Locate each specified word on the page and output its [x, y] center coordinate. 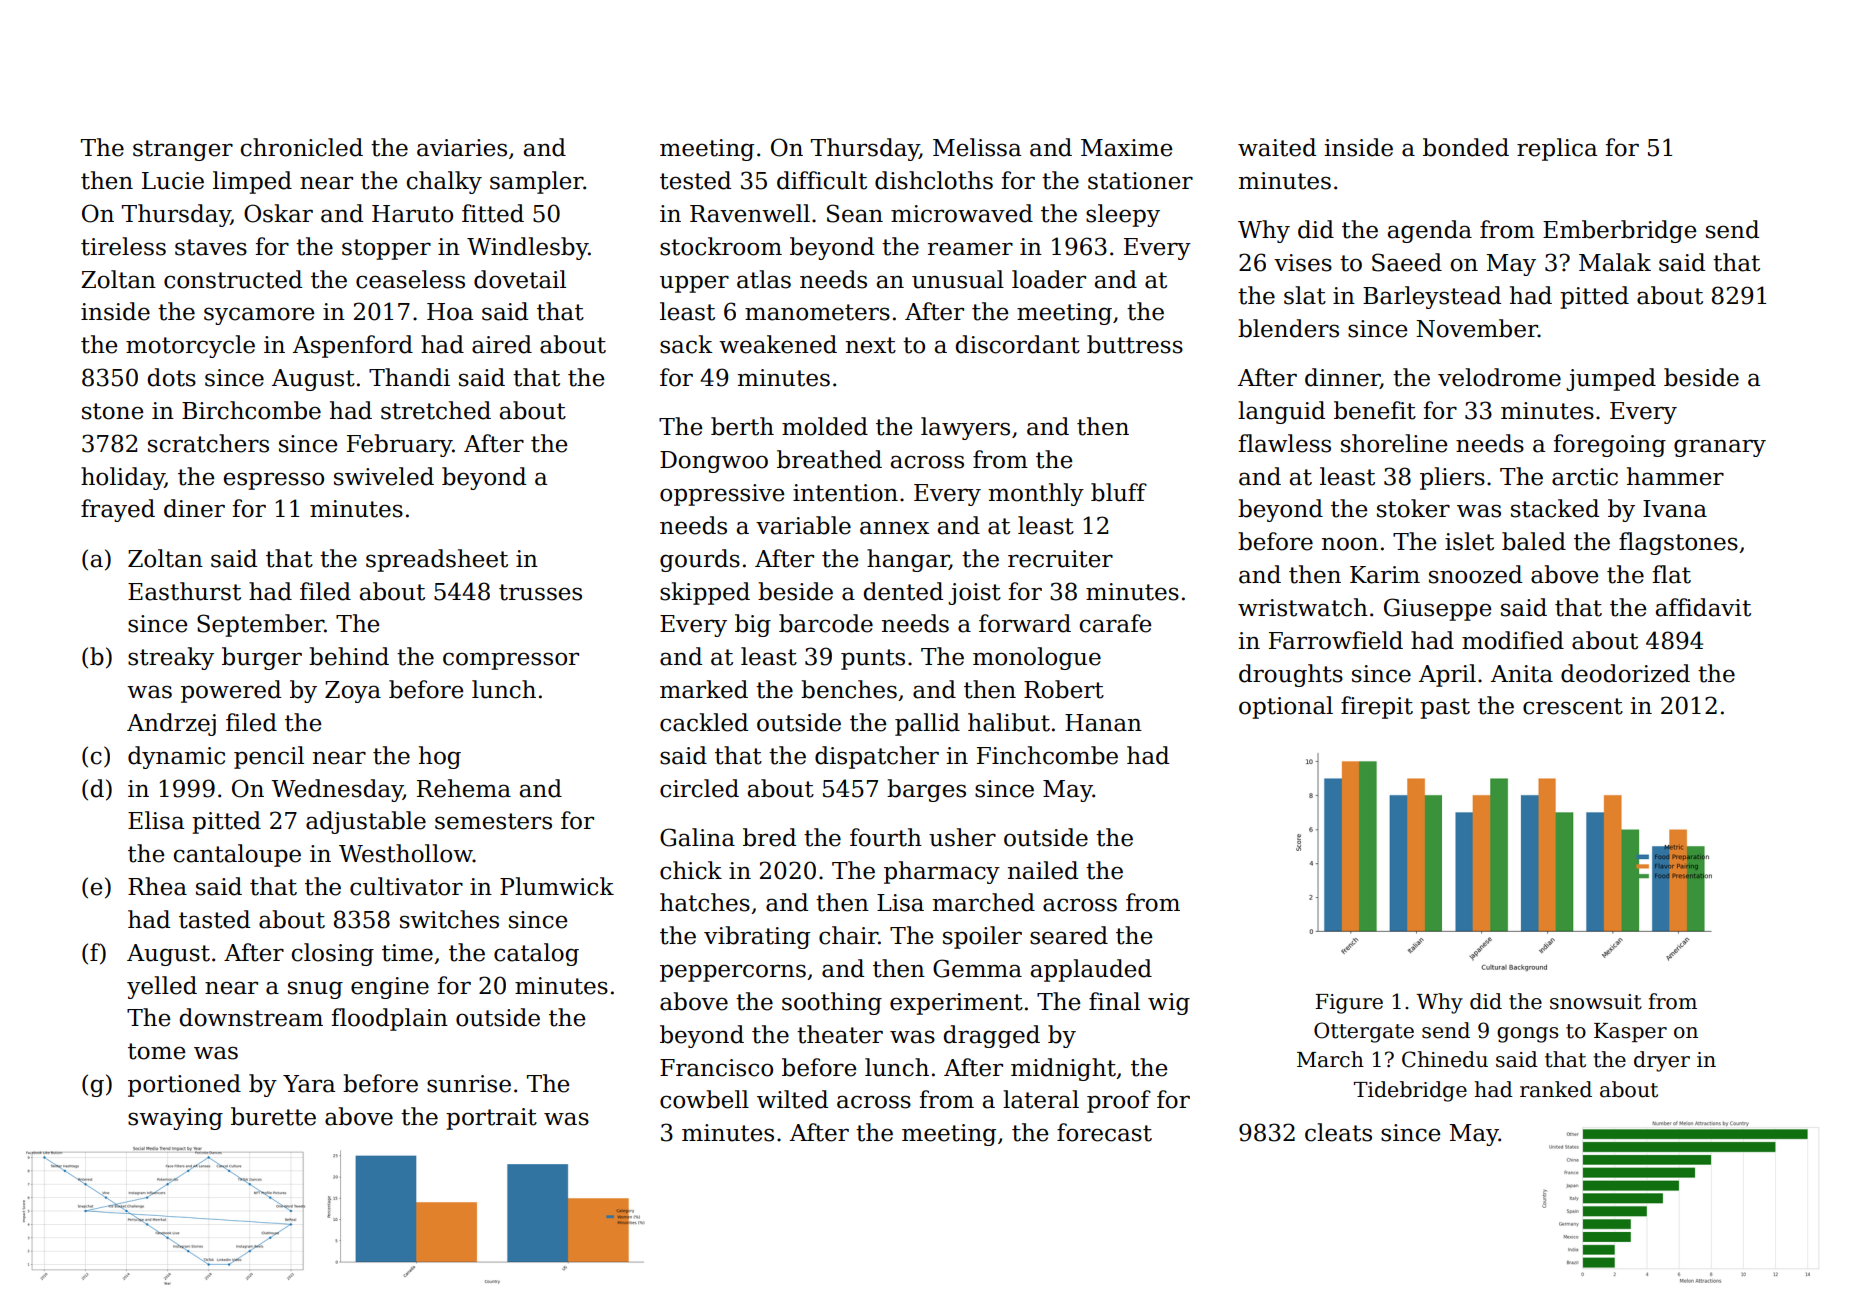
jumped [1611, 379]
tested [695, 180]
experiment [956, 1004]
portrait [491, 1119]
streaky [171, 658]
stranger [183, 150]
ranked [1556, 1089]
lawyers [965, 428]
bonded [1466, 147]
